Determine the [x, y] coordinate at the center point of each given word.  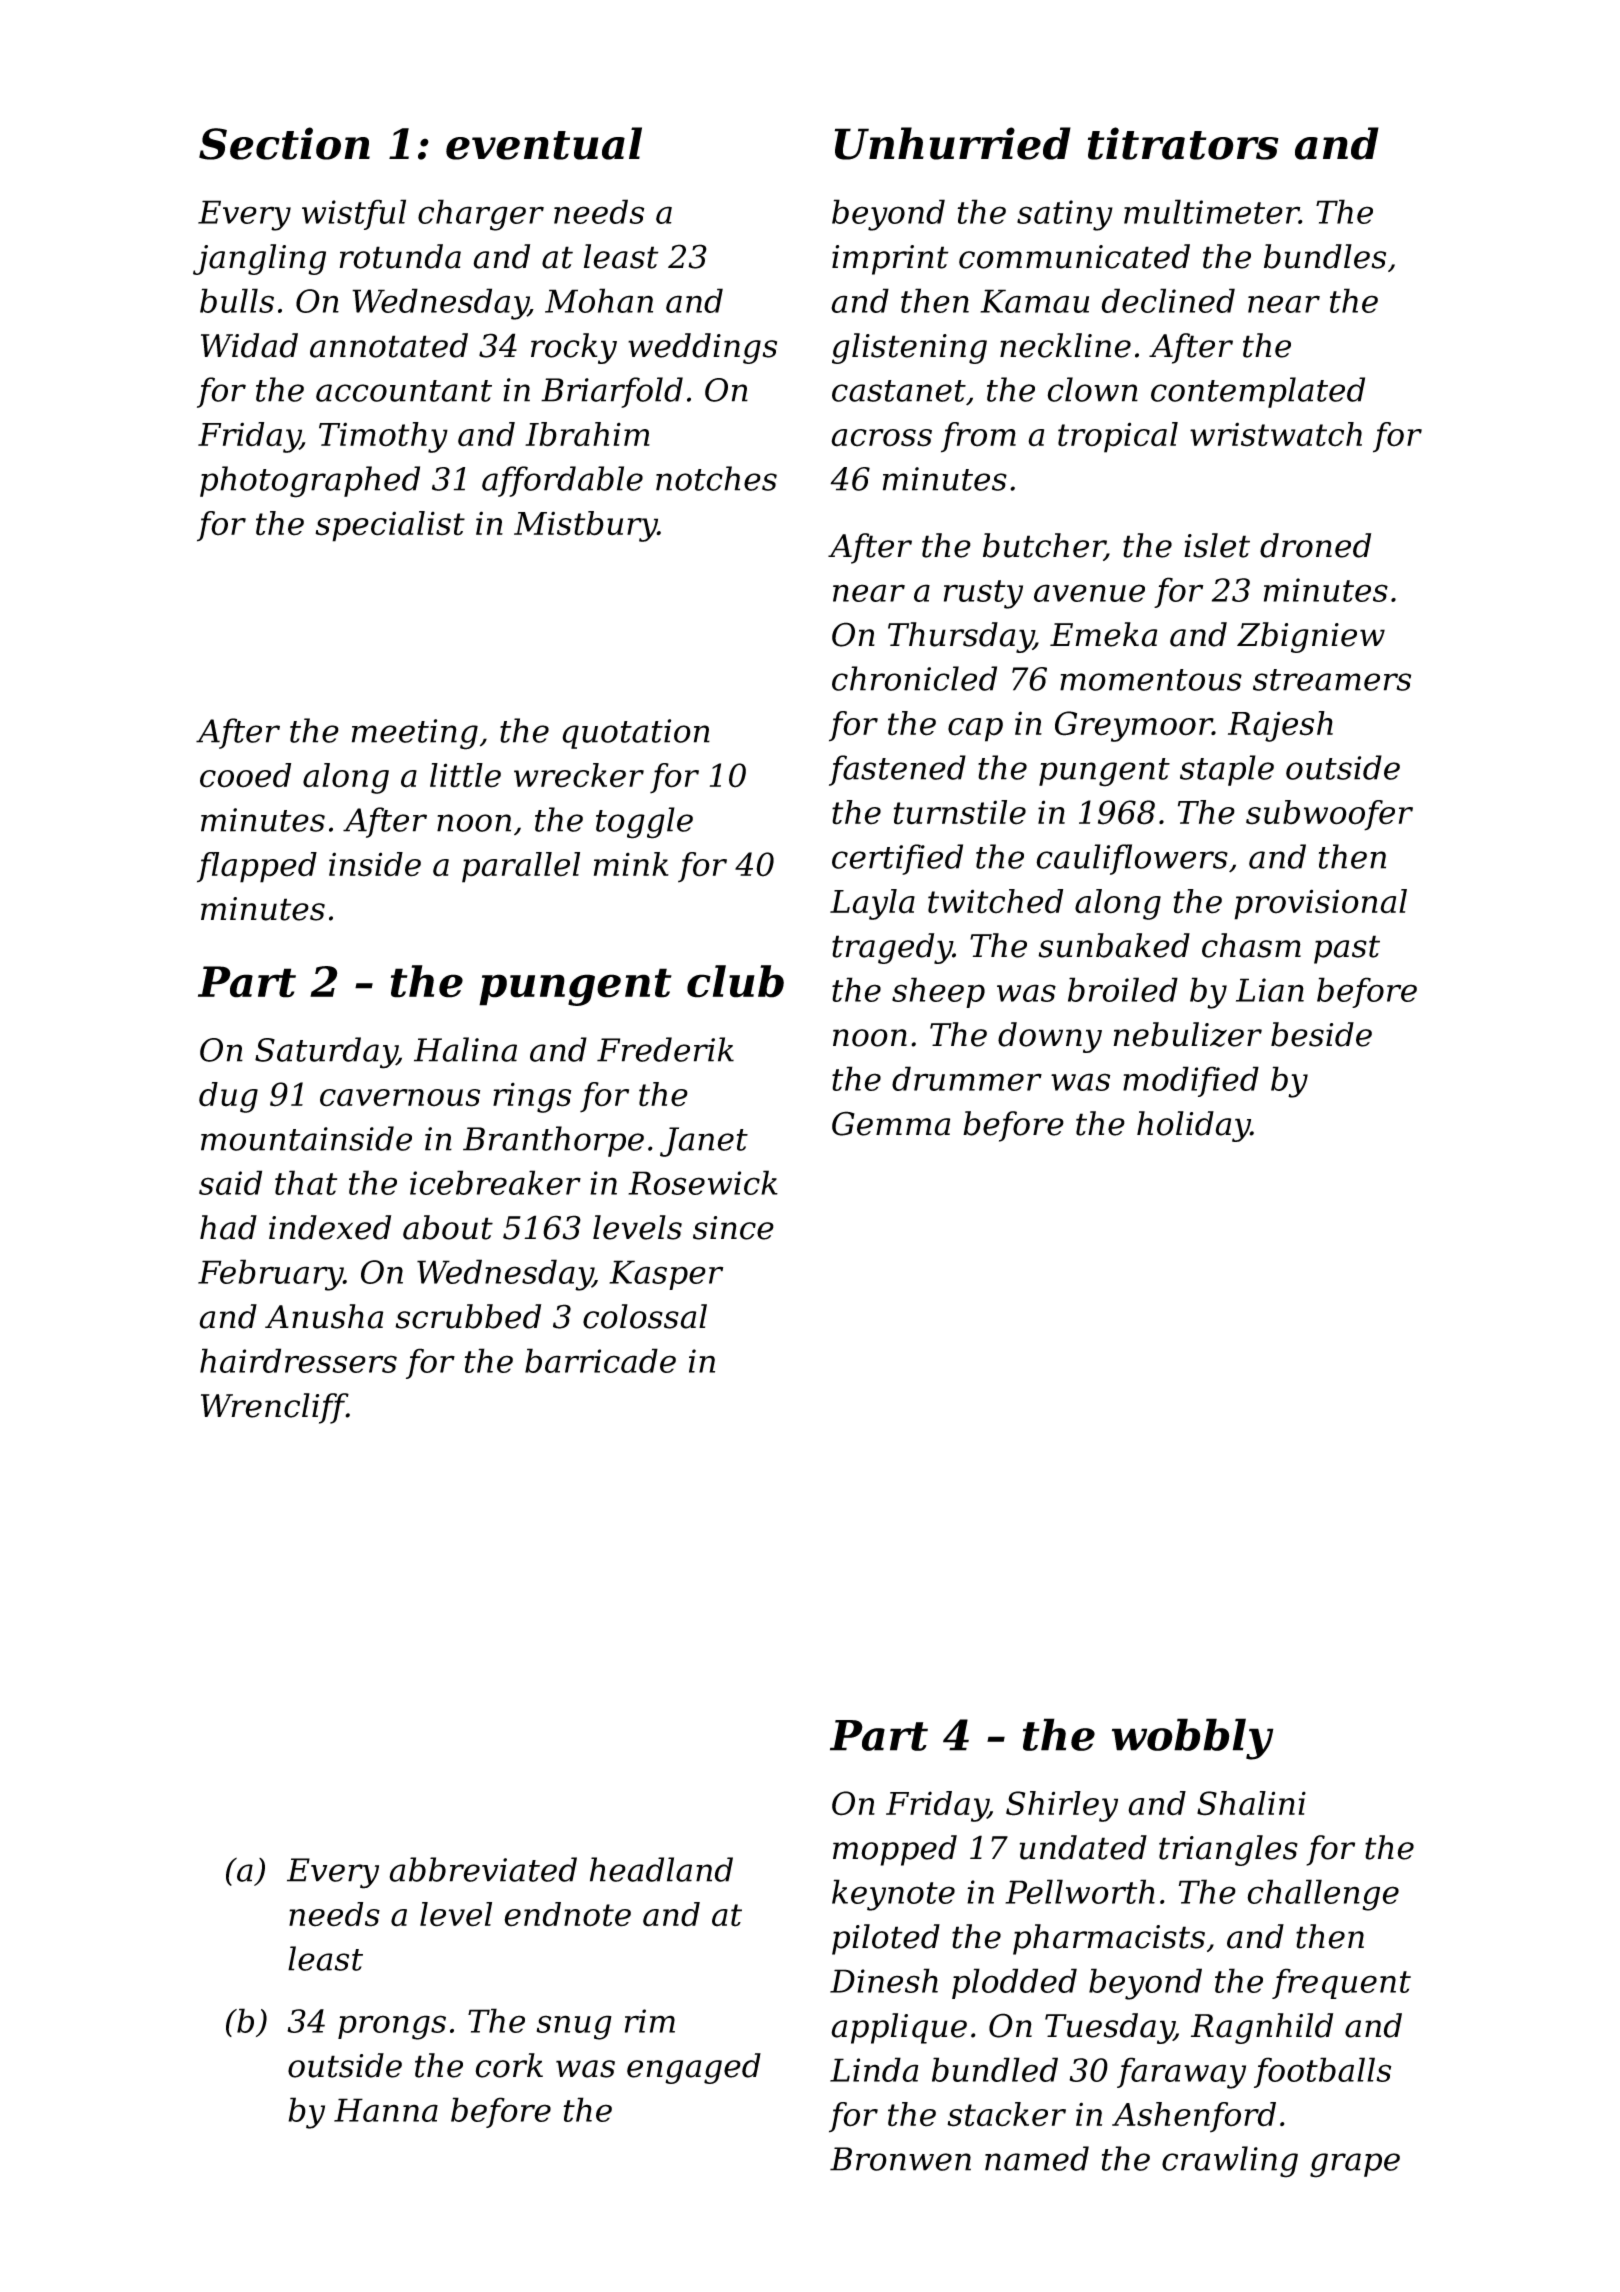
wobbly [1193, 1739]
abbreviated [483, 1869]
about [448, 1227]
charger [481, 215]
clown [1092, 389]
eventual [544, 143]
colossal [645, 1316]
